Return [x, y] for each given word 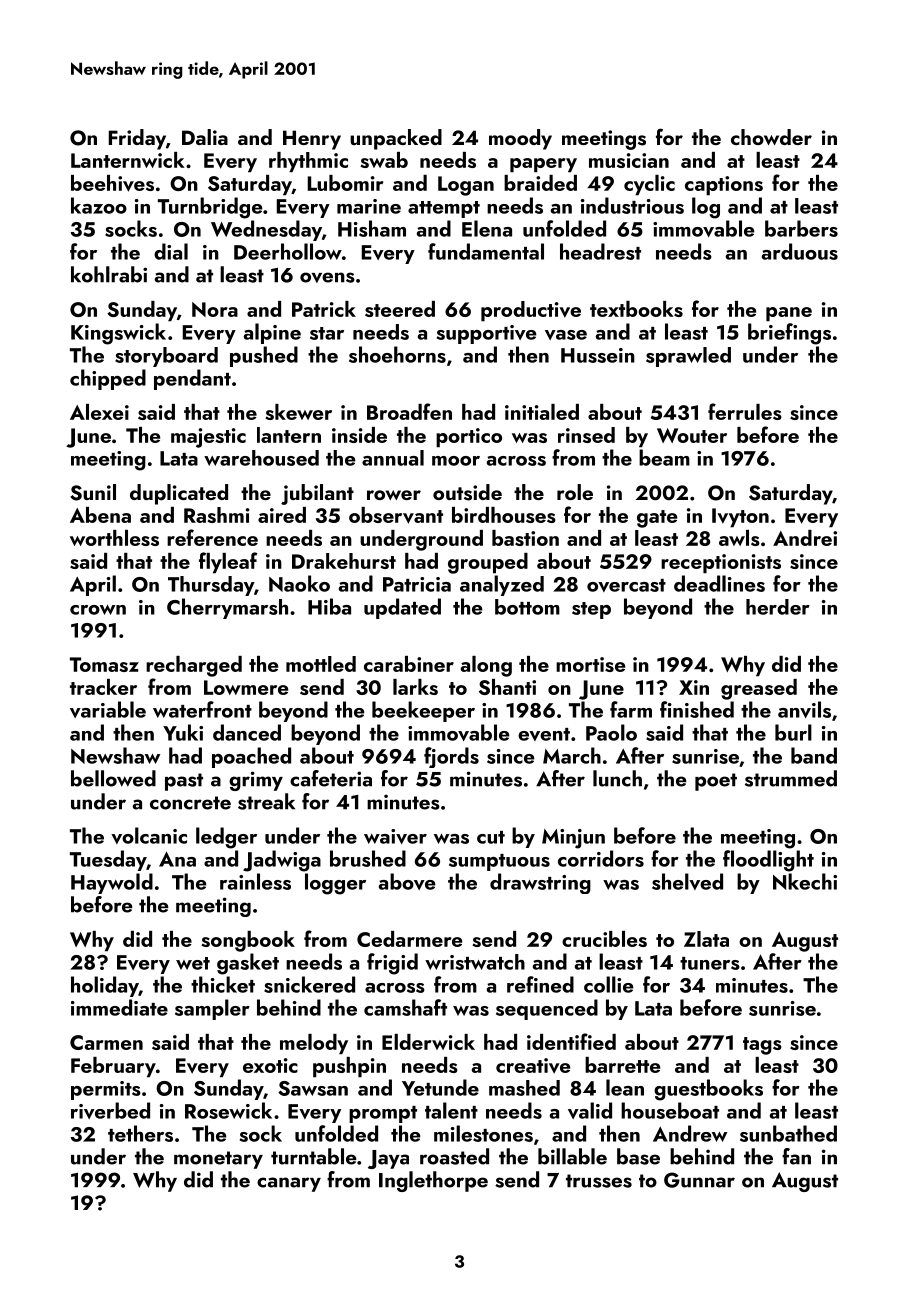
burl [793, 732]
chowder [771, 137]
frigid [392, 964]
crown [98, 610]
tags [762, 1046]
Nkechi [805, 881]
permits [106, 1090]
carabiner [409, 664]
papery [543, 165]
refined [540, 984]
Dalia [205, 137]
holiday [105, 986]
